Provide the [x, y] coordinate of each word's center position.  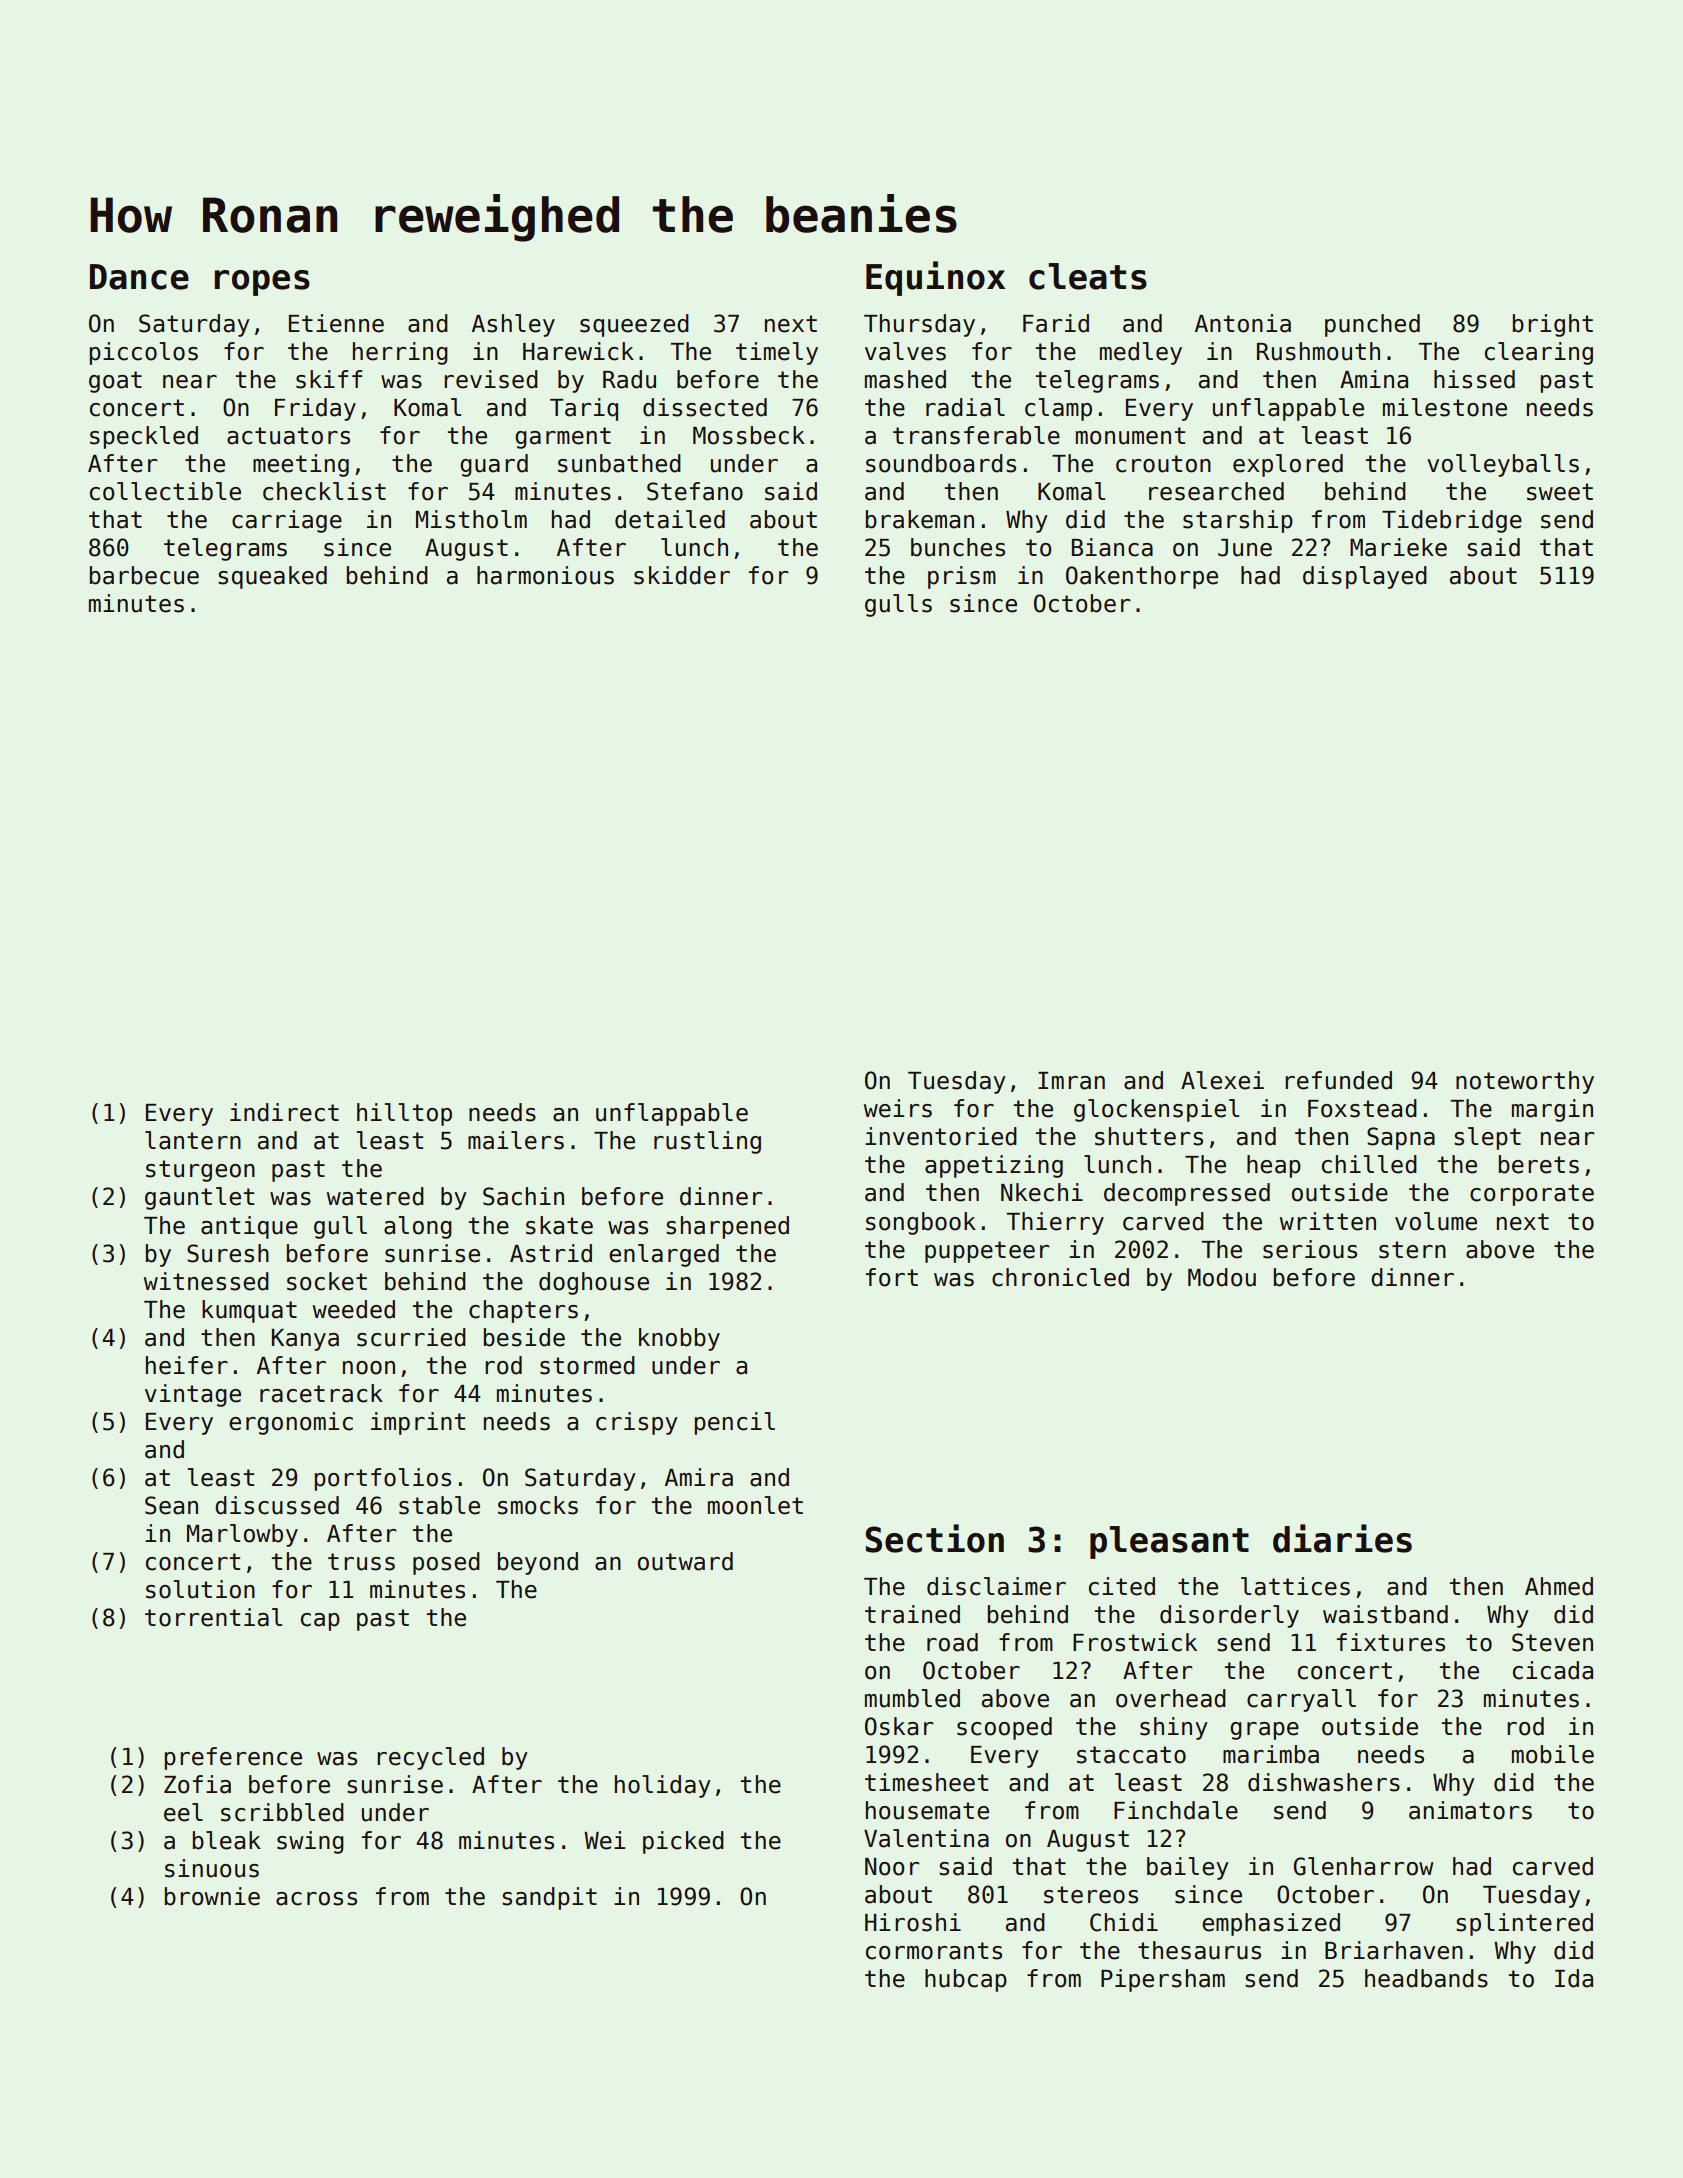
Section [934, 1538]
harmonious [545, 575]
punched [1372, 325]
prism [962, 577]
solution [200, 1589]
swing [310, 1842]
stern [1412, 1250]
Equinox [935, 278]
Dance [139, 277]
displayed [1365, 577]
